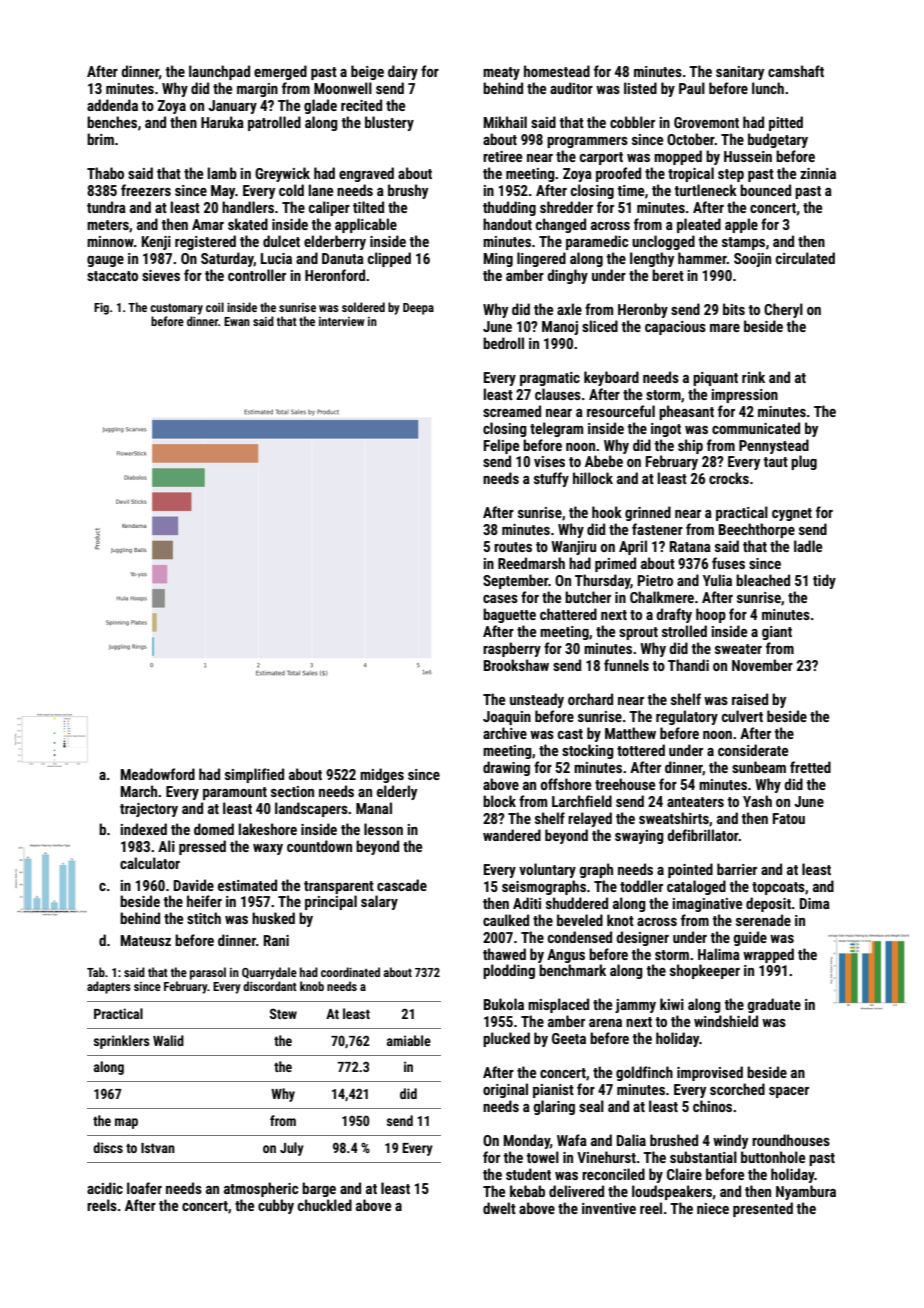 The height and width of the screenshot is (1308, 924). What do you see at coordinates (280, 72) in the screenshot?
I see `emerged` at bounding box center [280, 72].
